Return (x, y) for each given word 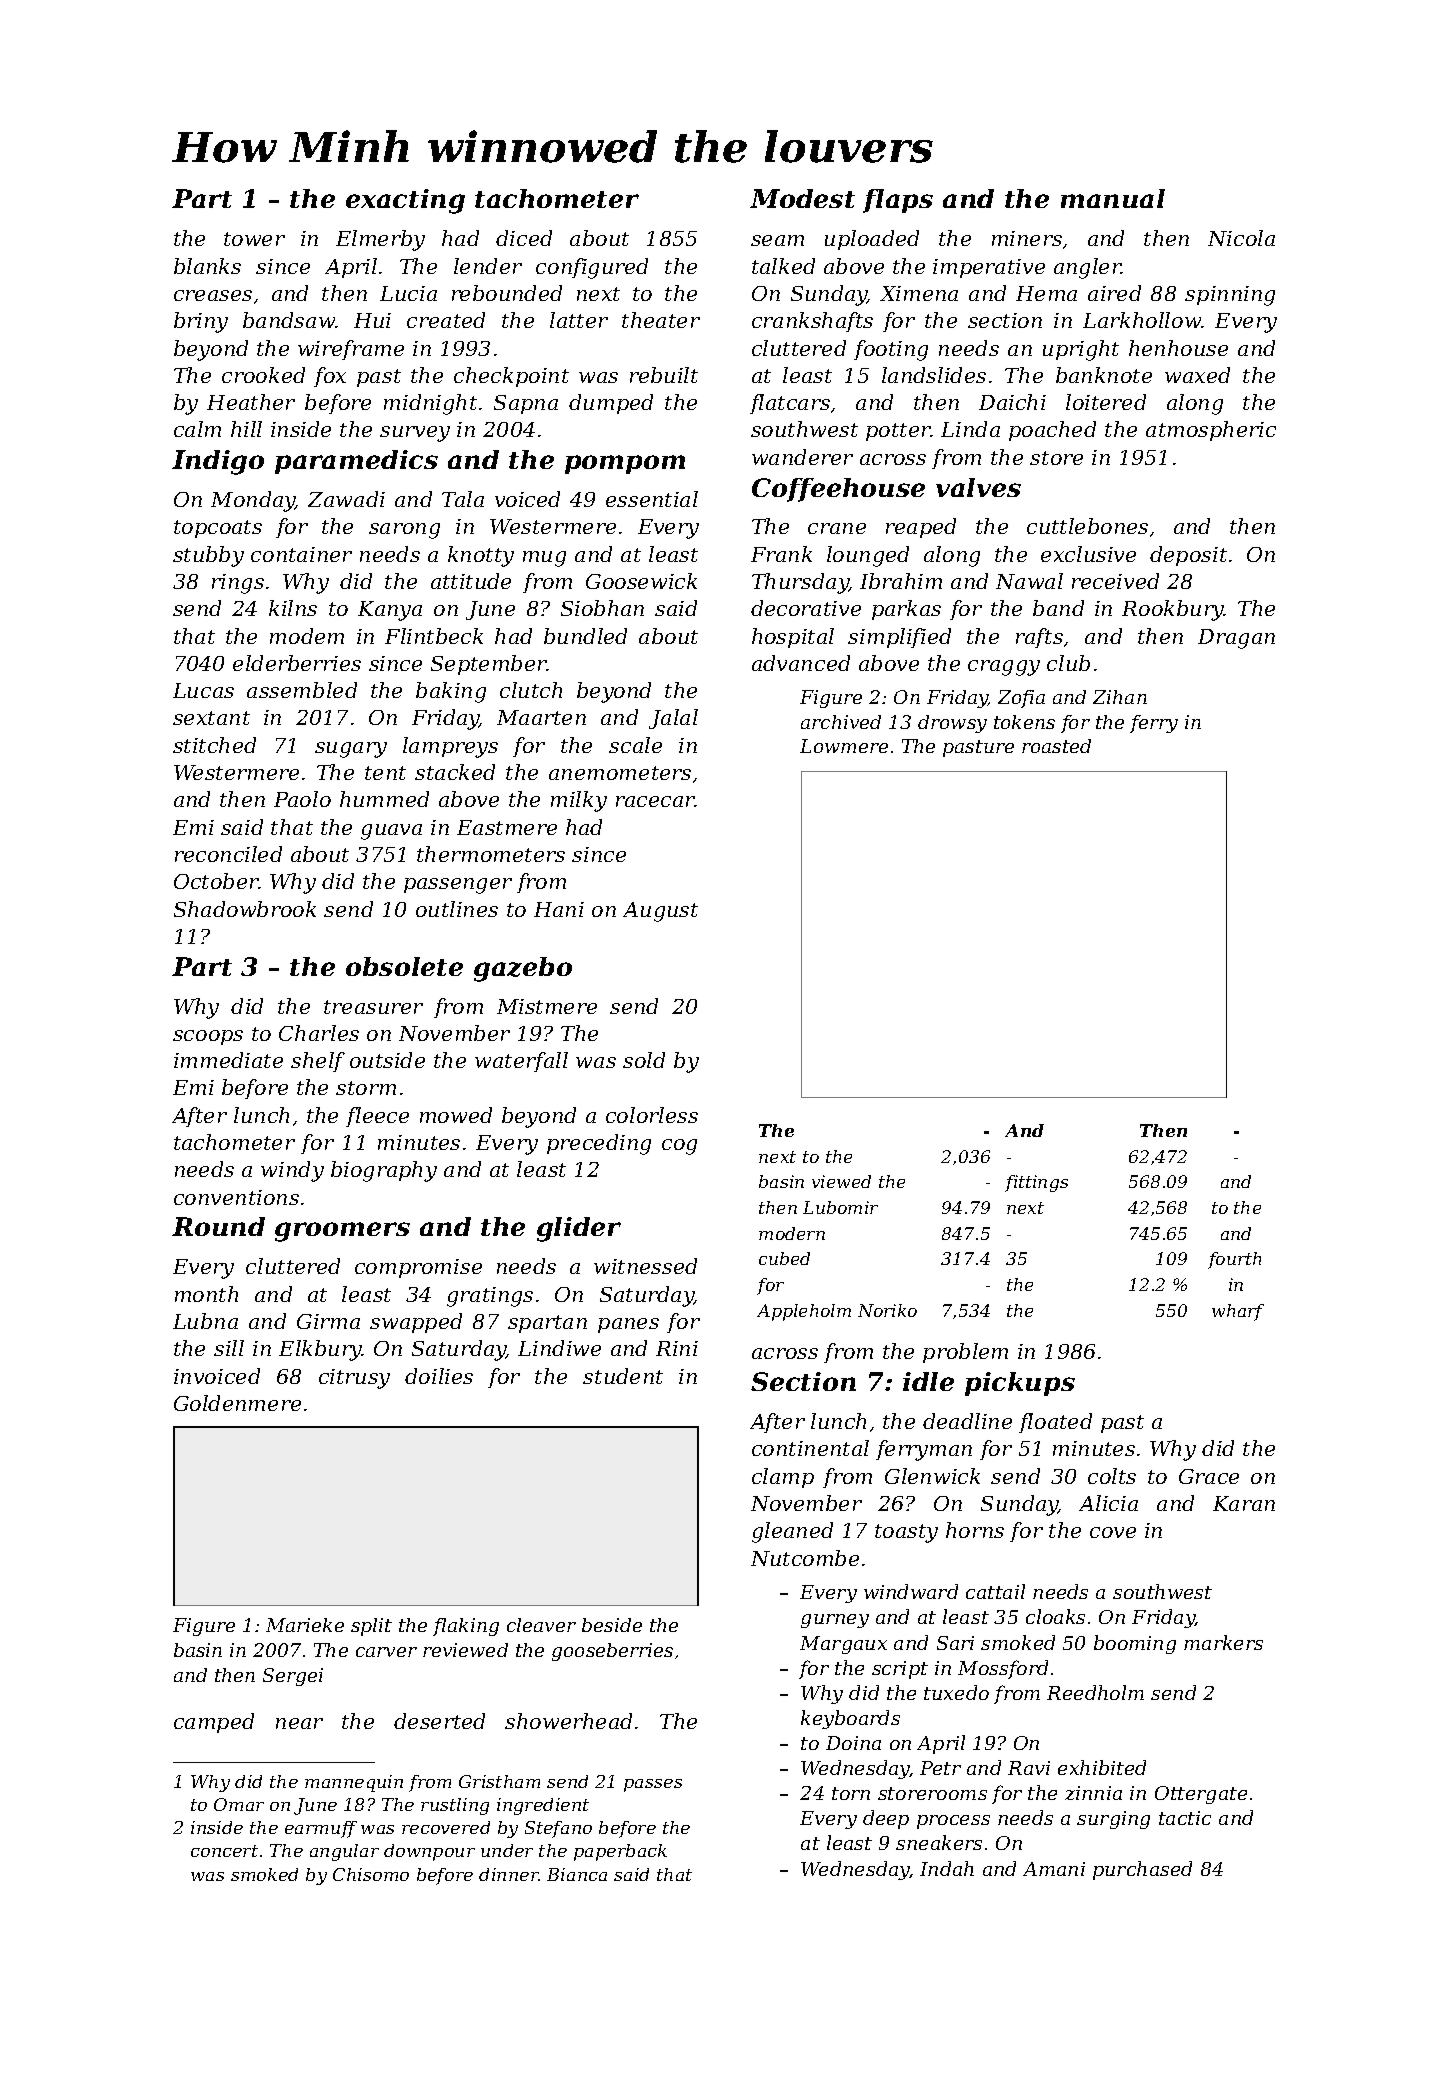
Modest (802, 198)
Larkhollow (1142, 320)
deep (886, 1819)
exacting (405, 201)
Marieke (305, 1625)
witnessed (645, 1266)
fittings (1036, 1183)
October (216, 881)
